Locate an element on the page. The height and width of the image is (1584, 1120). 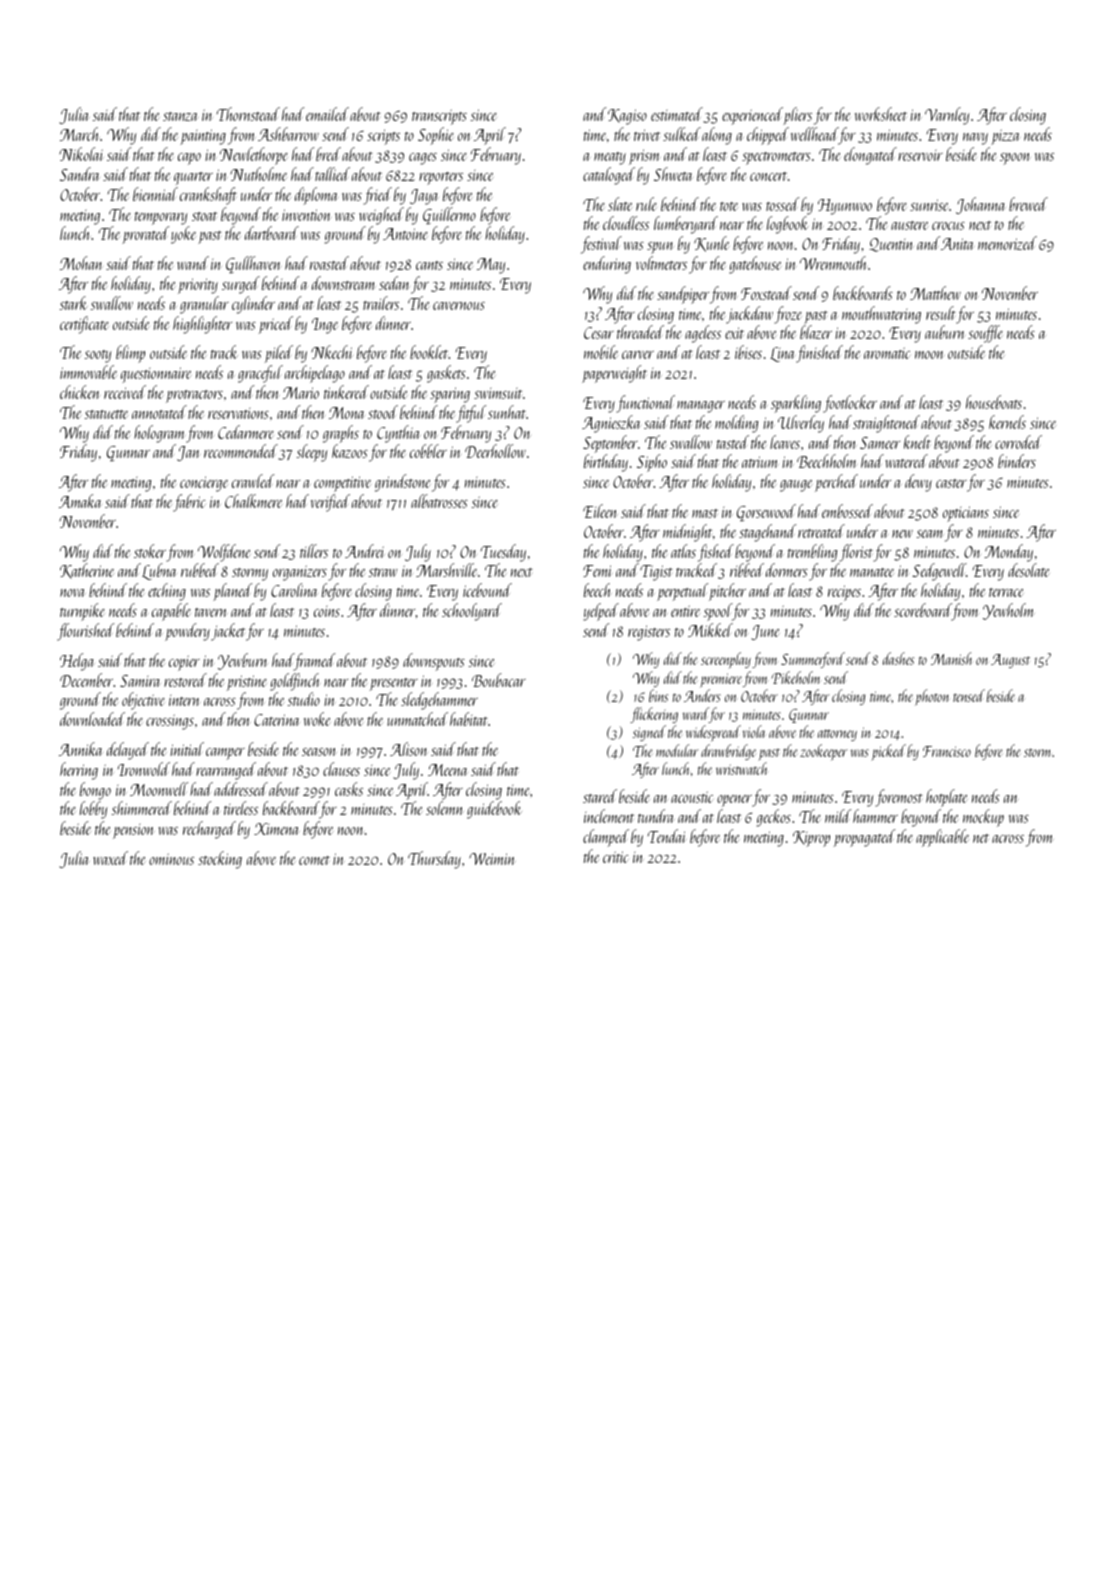
Tuesday is located at coordinates (503, 553).
